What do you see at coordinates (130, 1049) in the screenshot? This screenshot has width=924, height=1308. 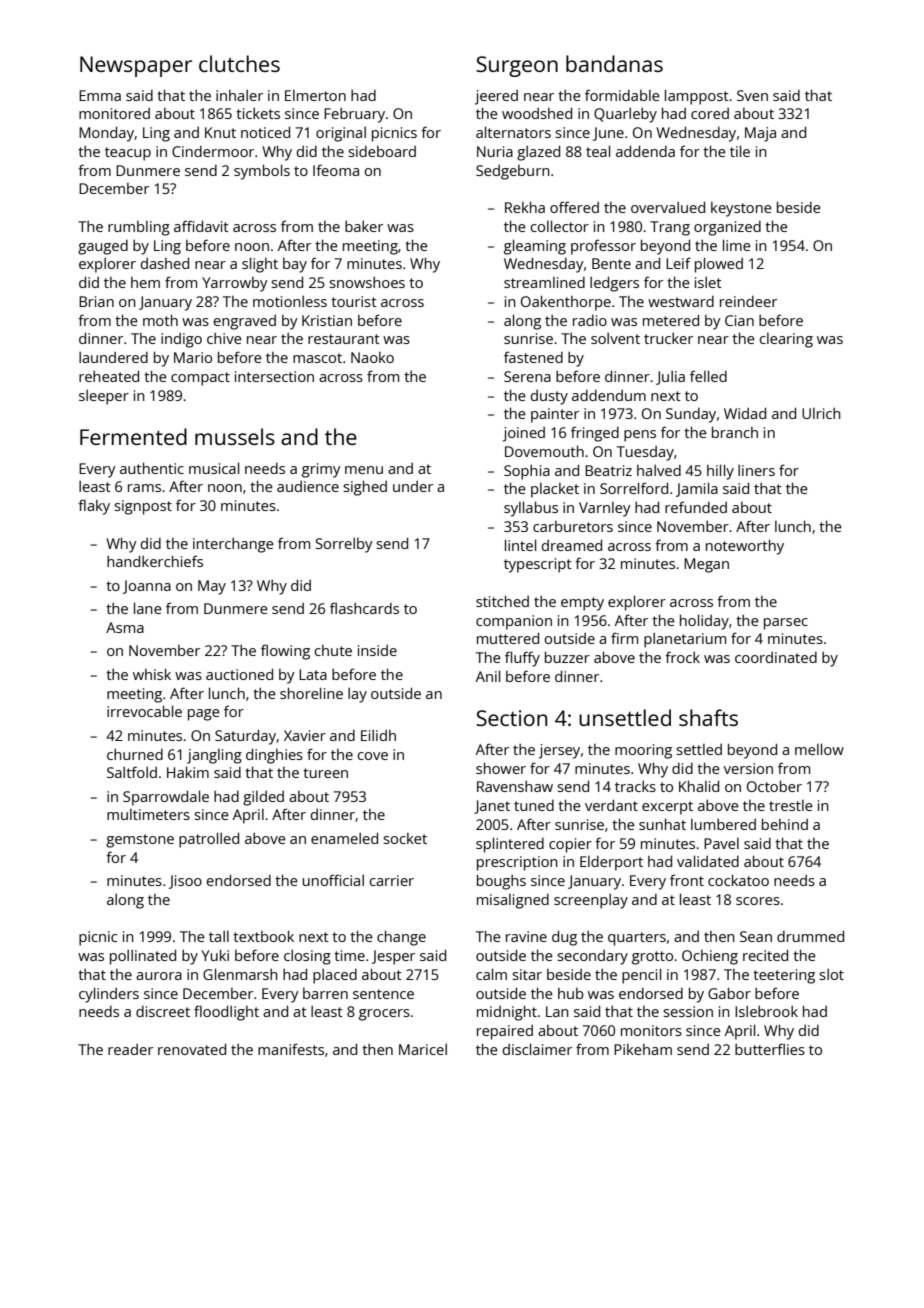 I see `reader` at bounding box center [130, 1049].
